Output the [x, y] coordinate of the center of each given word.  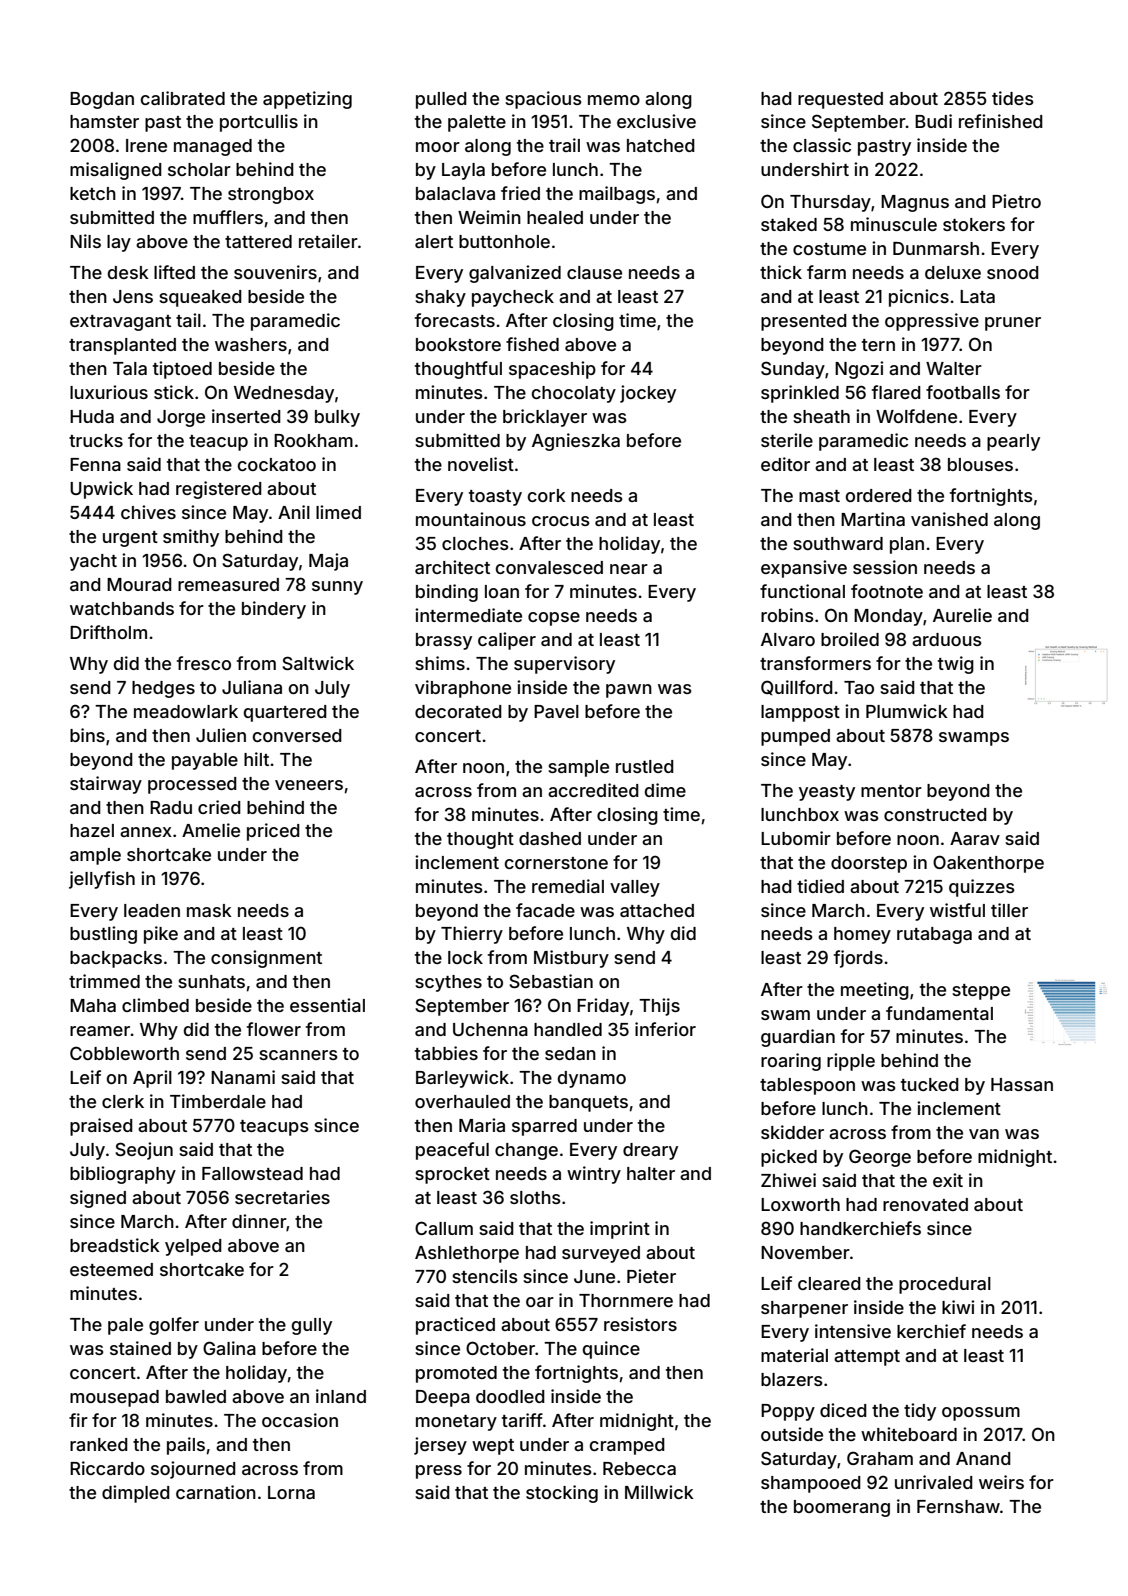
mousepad [114, 1398]
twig [956, 665]
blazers [792, 1379]
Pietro [1016, 201]
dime [665, 790]
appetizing [307, 100]
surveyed [601, 1254]
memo [614, 100]
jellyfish [102, 880]
